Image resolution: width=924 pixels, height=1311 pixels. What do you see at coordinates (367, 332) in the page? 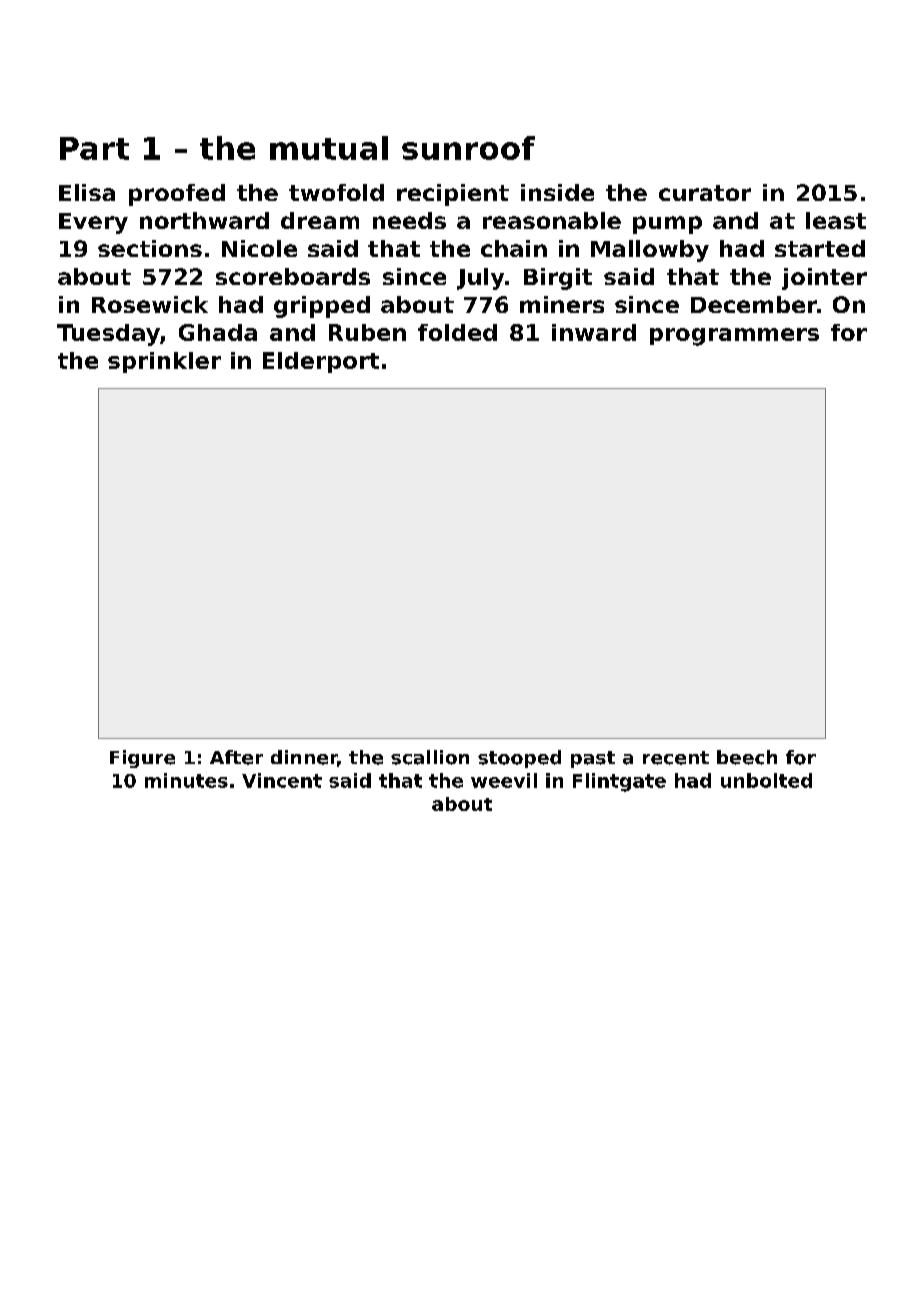
I see `Ruben` at bounding box center [367, 332].
